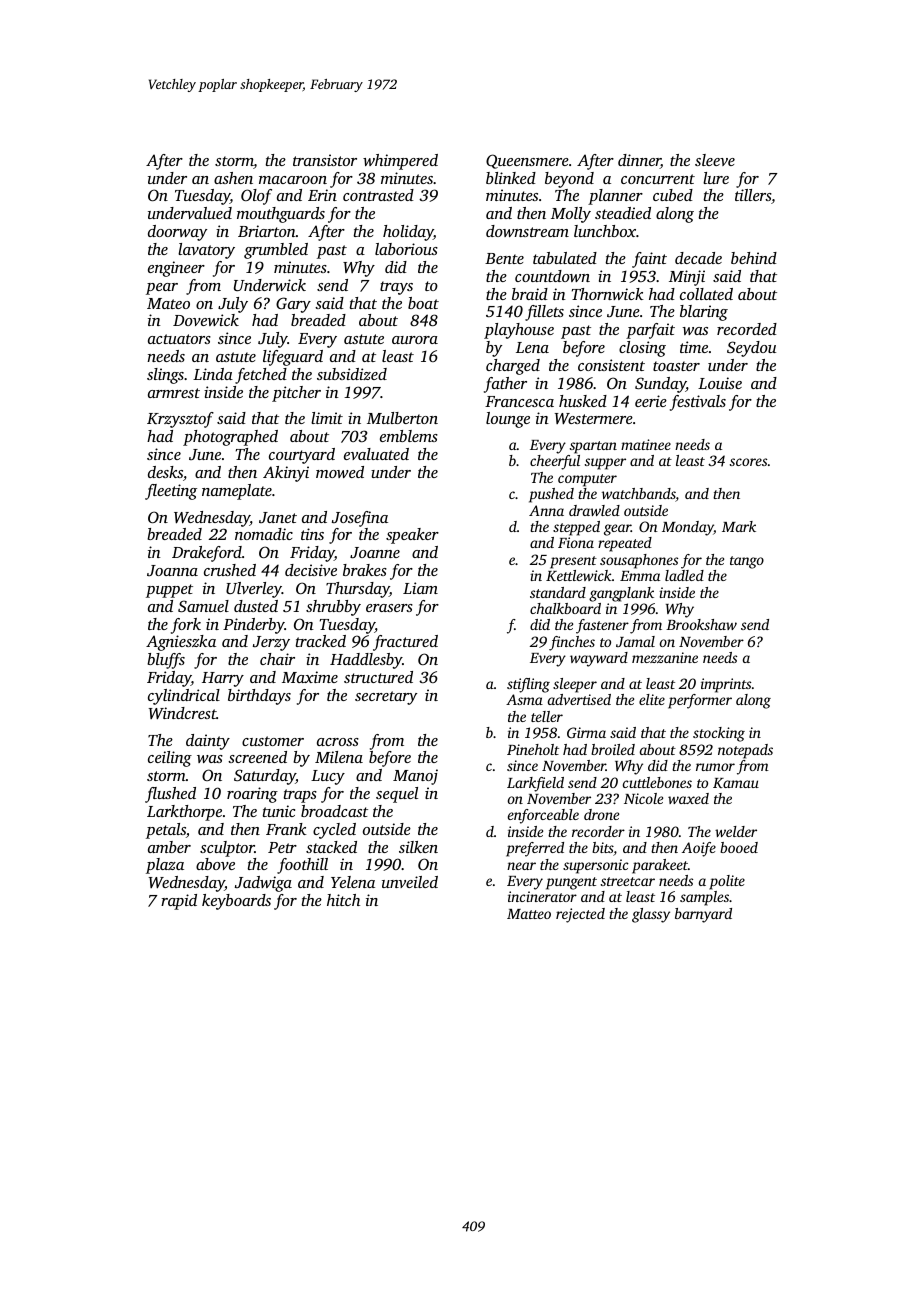  What do you see at coordinates (594, 418) in the screenshot?
I see `Westermere` at bounding box center [594, 418].
